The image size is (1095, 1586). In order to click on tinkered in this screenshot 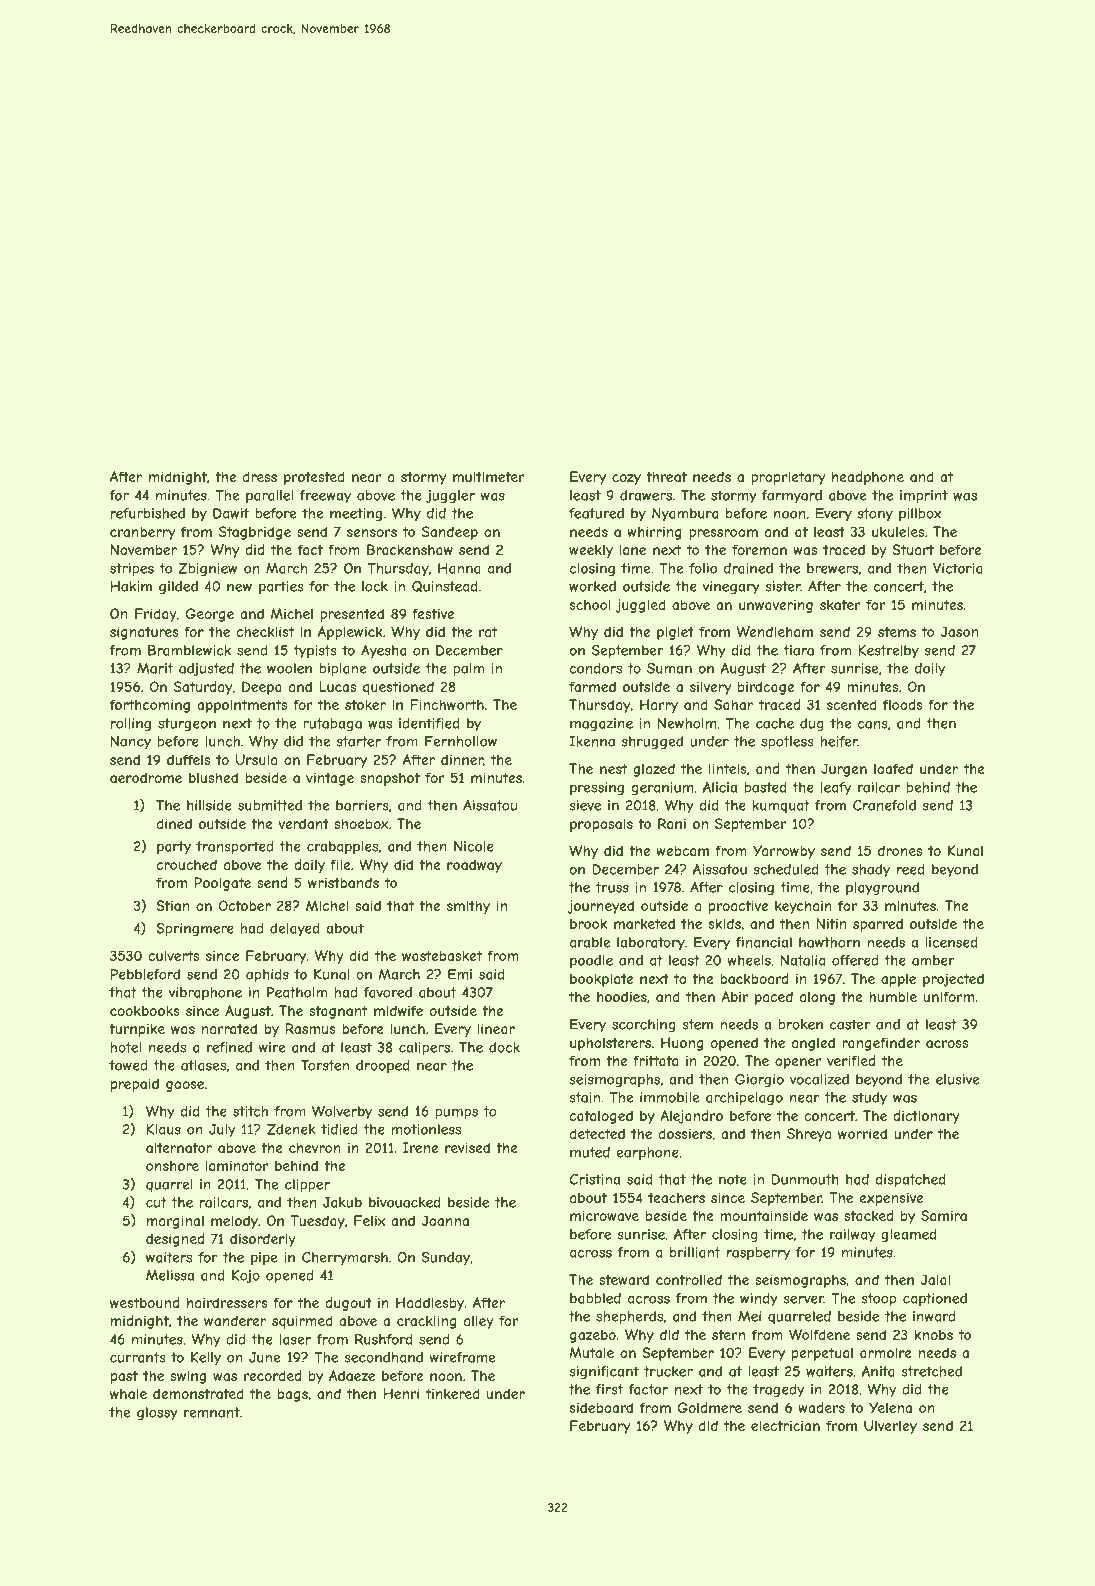, I will do `click(453, 1393)`.
